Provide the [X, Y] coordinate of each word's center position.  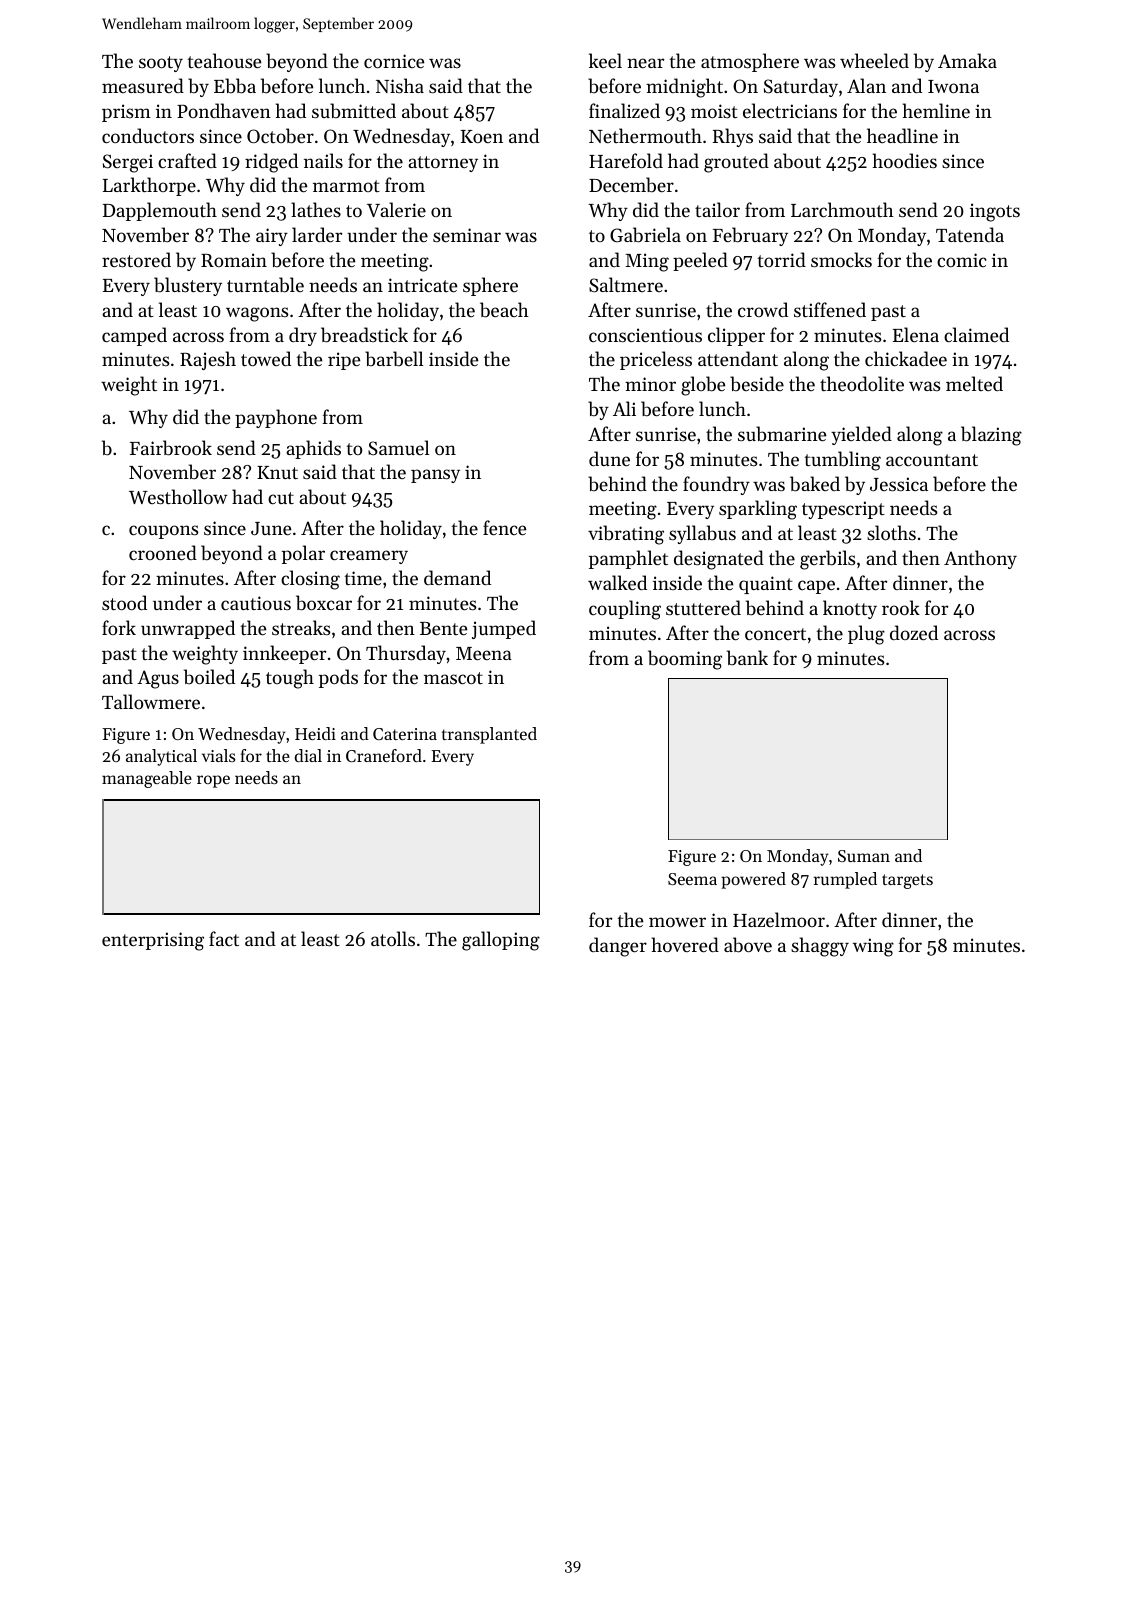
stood [124, 602]
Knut [277, 472]
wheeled [874, 60]
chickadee [906, 358]
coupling [625, 610]
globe [703, 386]
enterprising [153, 941]
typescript [843, 510]
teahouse [224, 60]
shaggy [820, 947]
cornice [394, 61]
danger [618, 947]
